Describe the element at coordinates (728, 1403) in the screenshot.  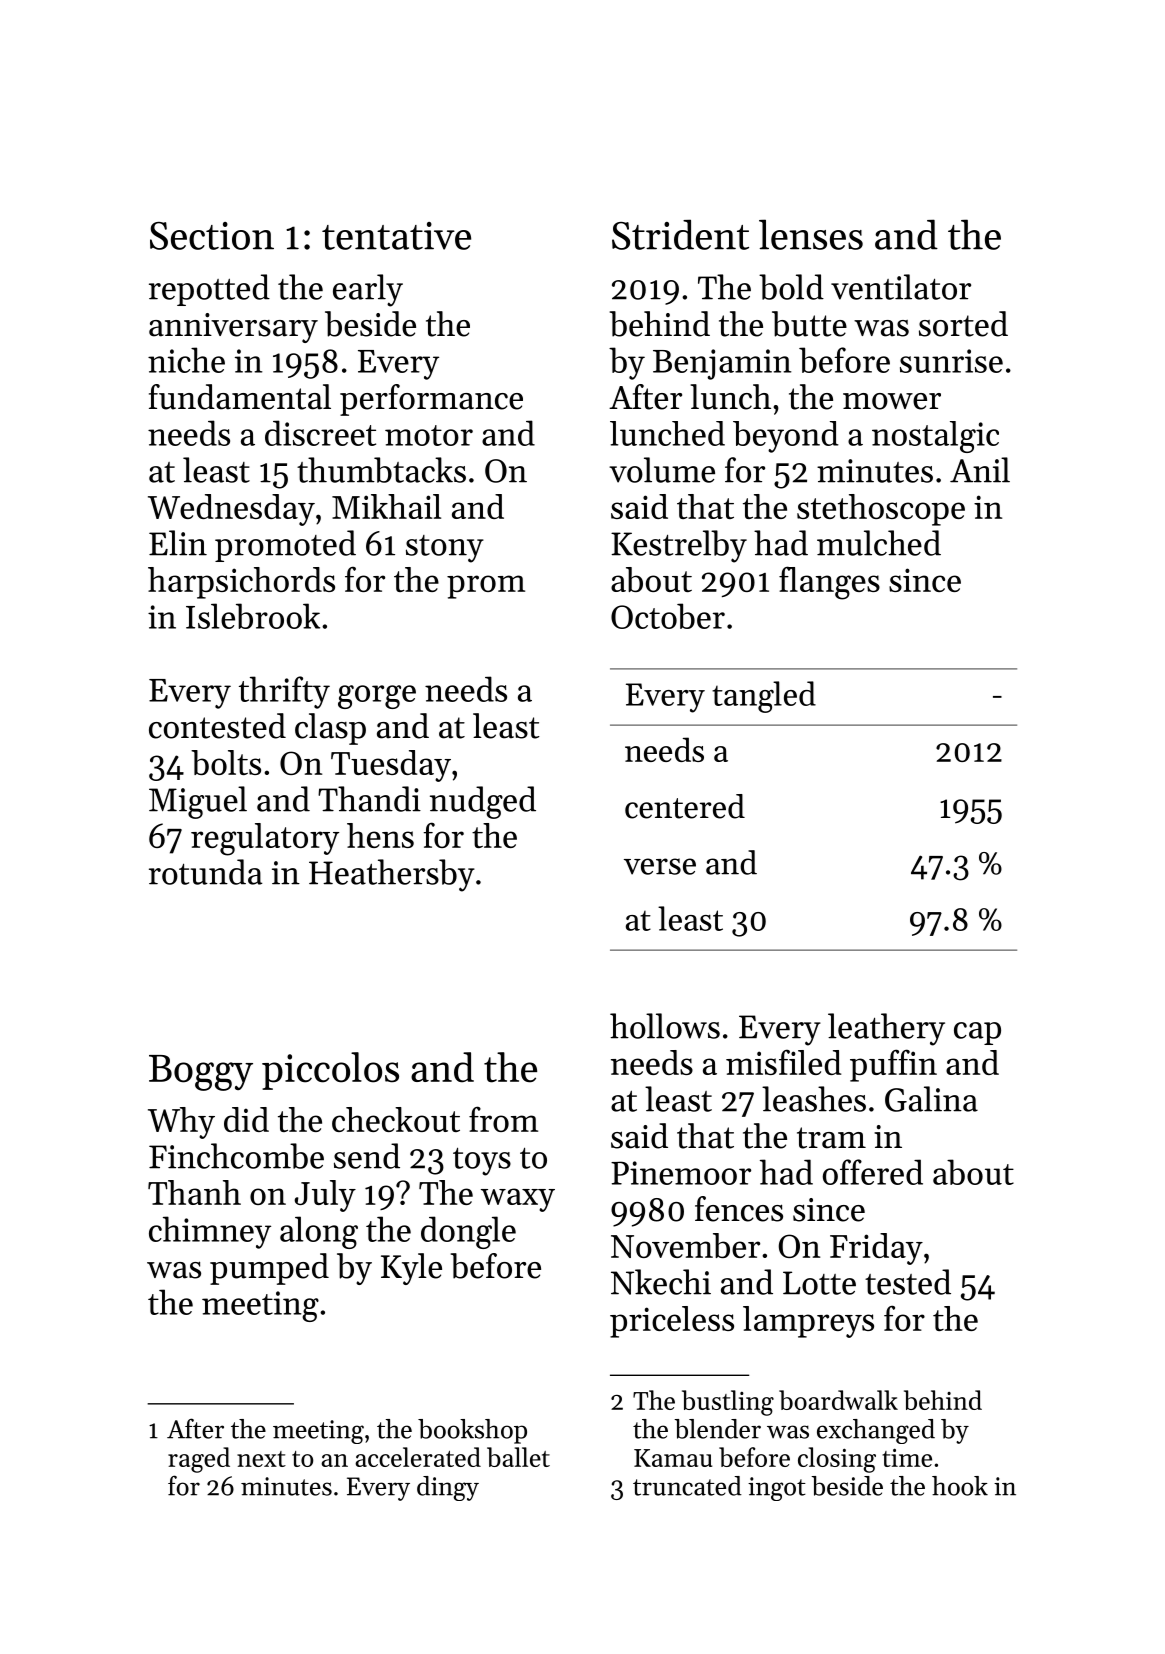
I see `bustling` at that location.
